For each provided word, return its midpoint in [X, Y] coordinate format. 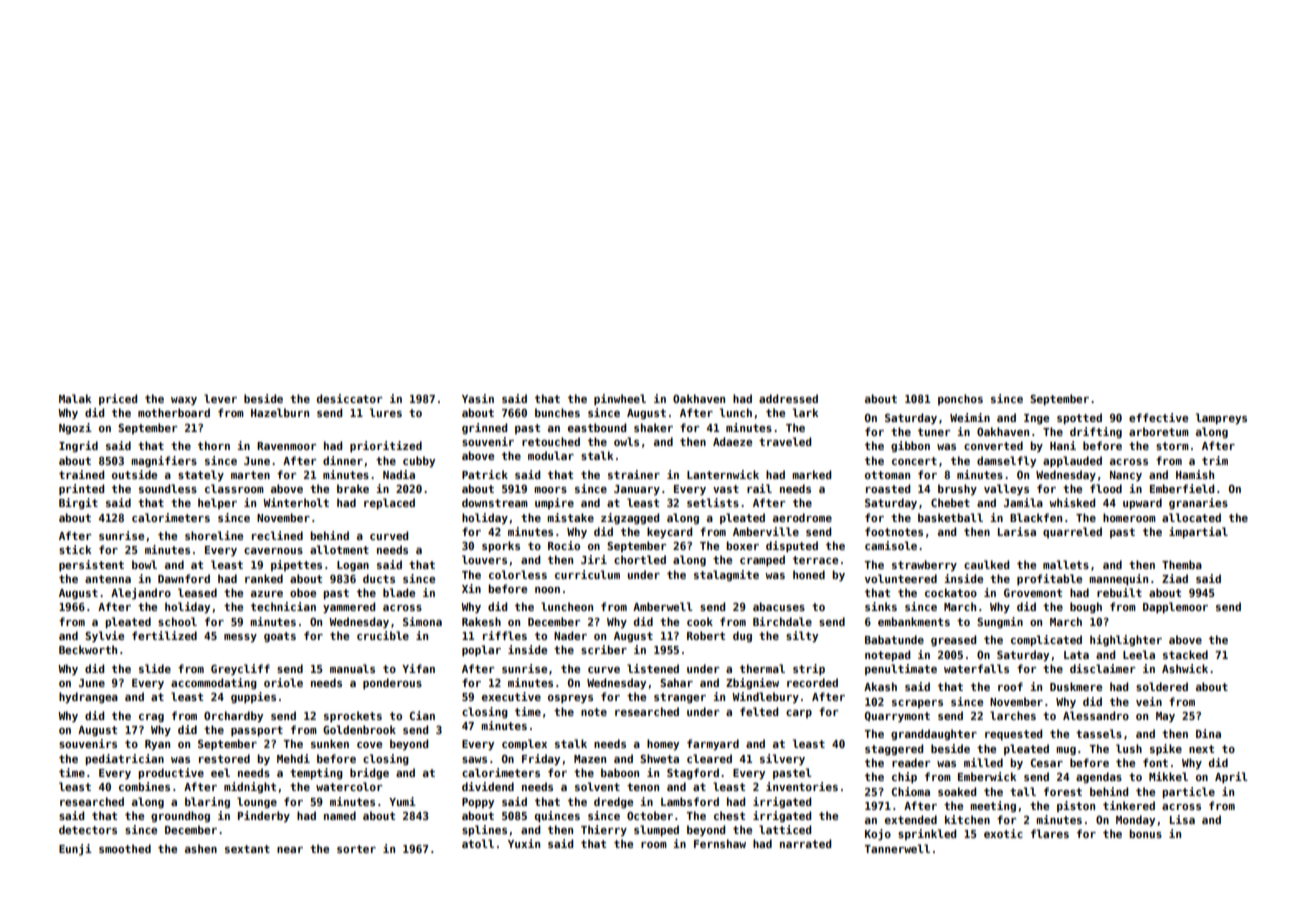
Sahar [676, 682]
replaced [389, 504]
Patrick [485, 474]
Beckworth [88, 649]
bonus [1145, 833]
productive [171, 774]
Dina [1208, 733]
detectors [88, 829]
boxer [742, 545]
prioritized [386, 446]
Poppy [478, 803]
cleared [709, 758]
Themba [1182, 564]
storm [1172, 446]
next [1201, 749]
